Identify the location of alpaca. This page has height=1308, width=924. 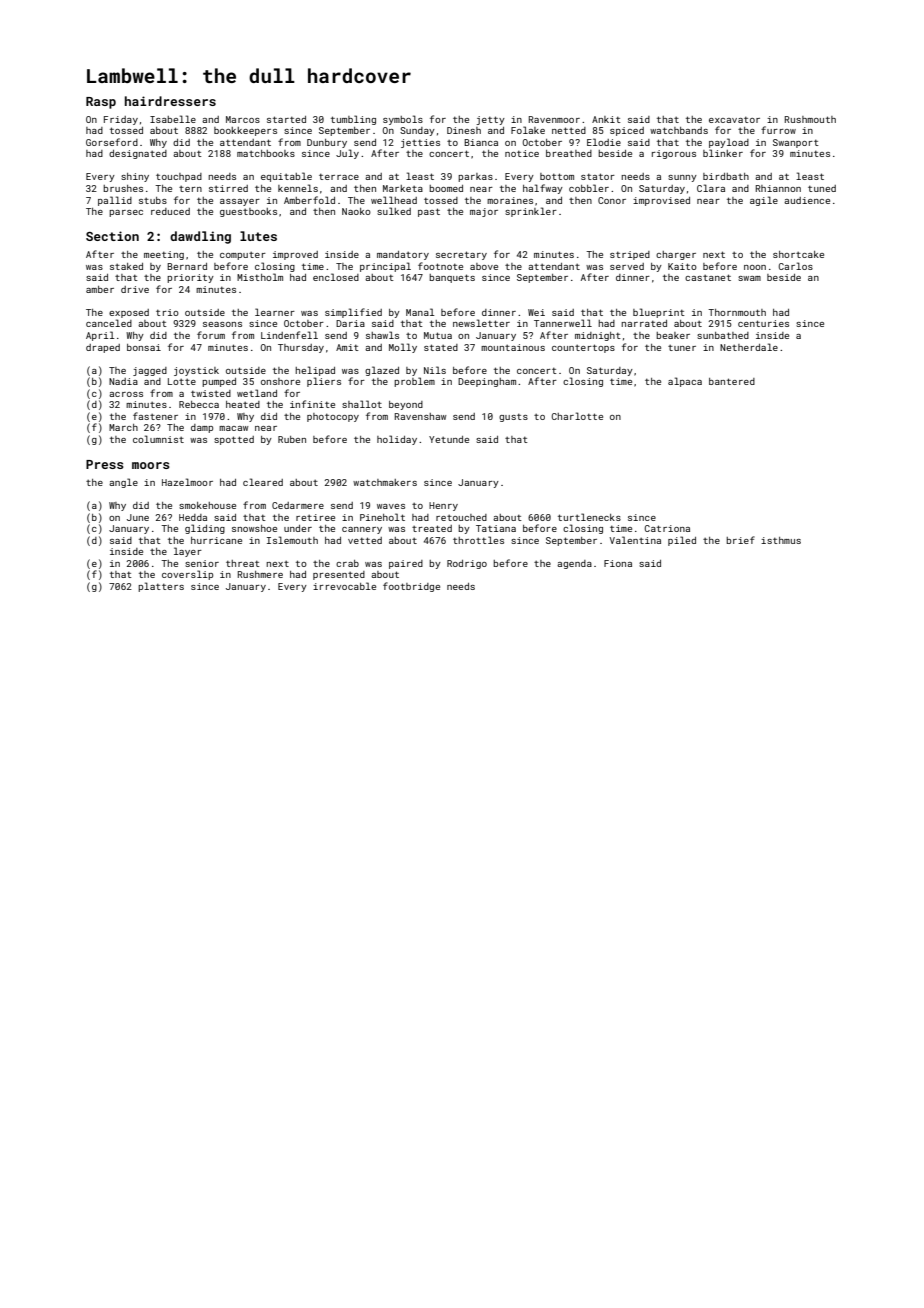
(685, 382).
